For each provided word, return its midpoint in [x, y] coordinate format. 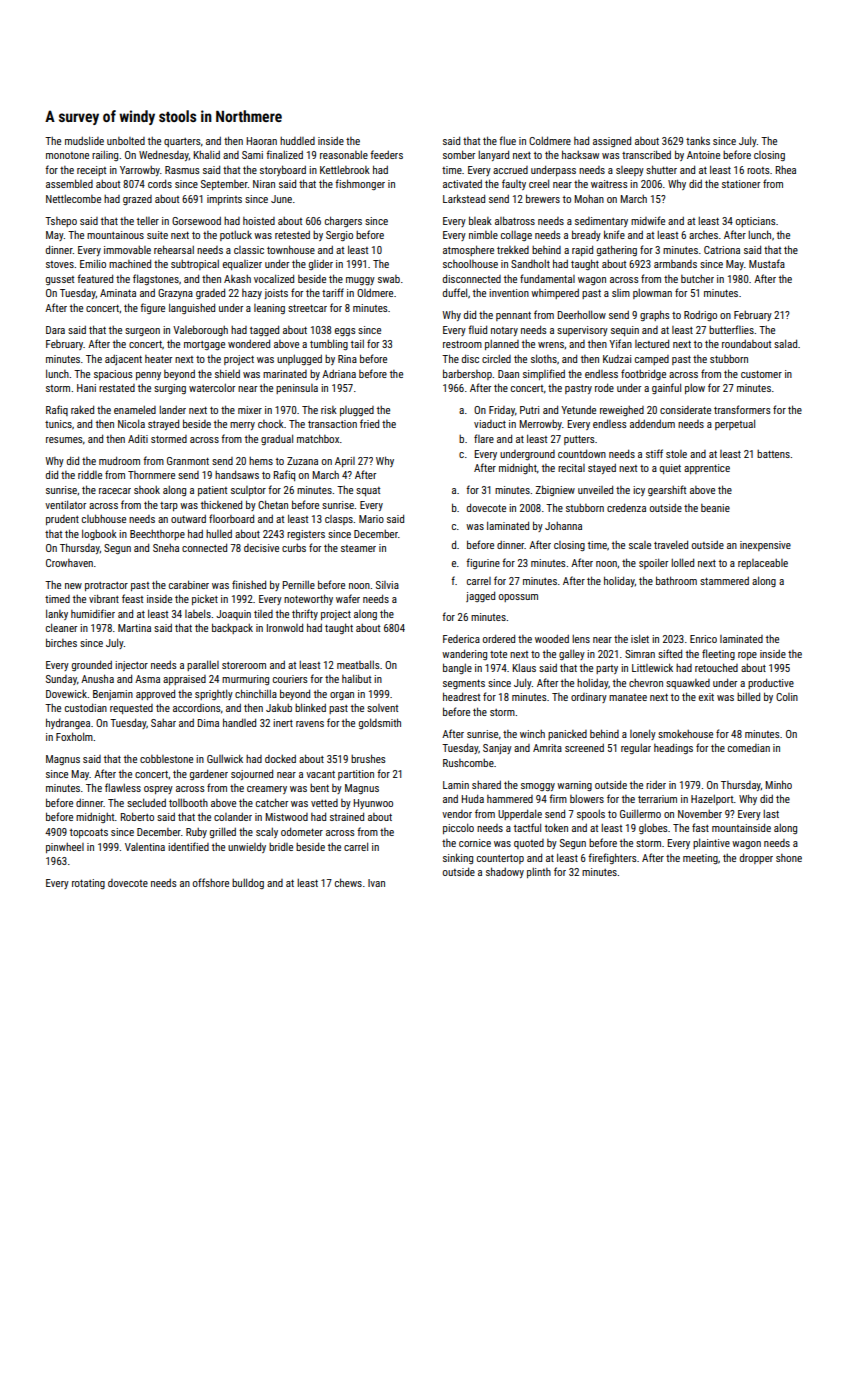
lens [581, 639]
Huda [473, 798]
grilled [223, 832]
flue [507, 140]
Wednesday [164, 155]
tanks [698, 140]
